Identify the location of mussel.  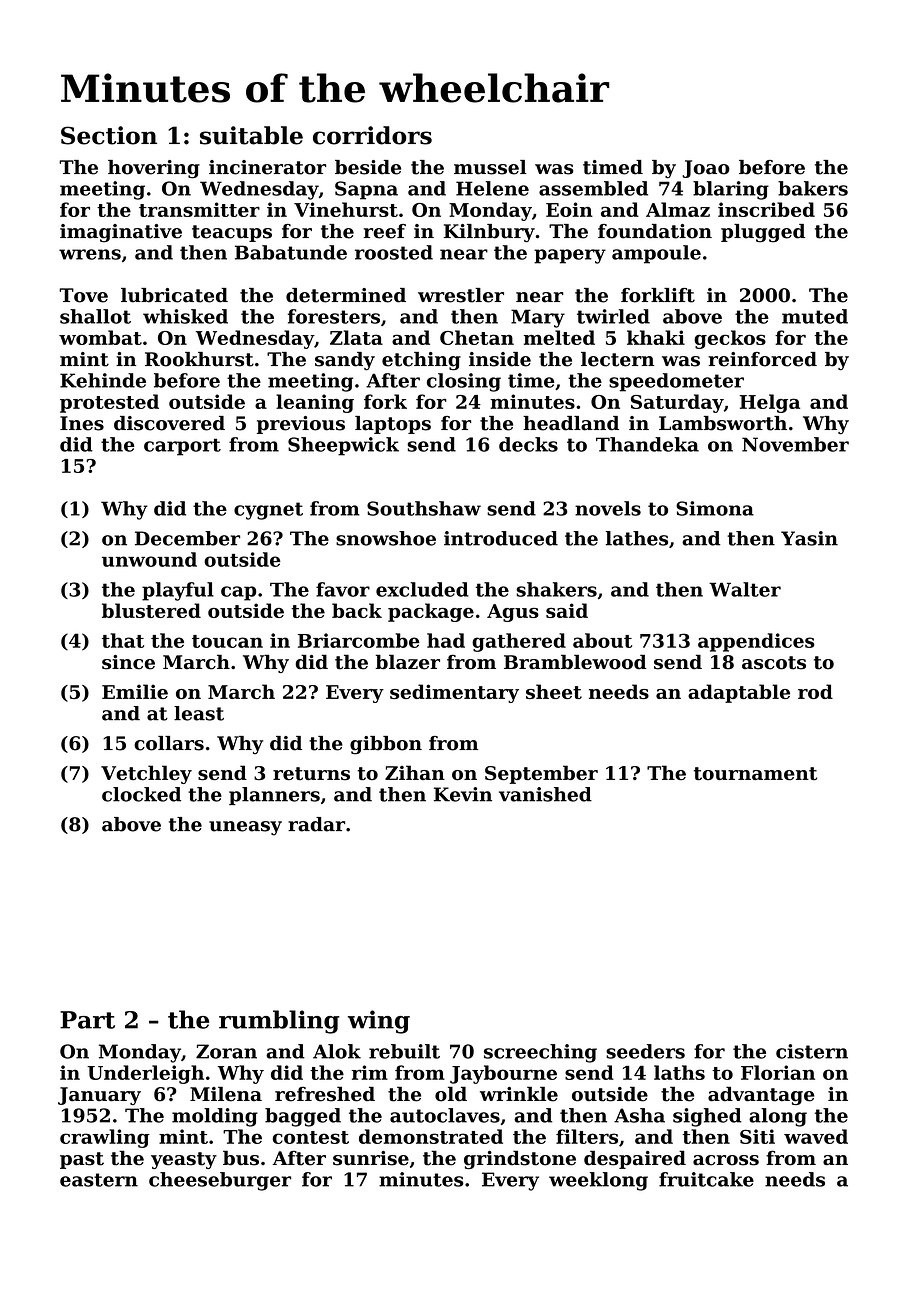
(490, 167).
